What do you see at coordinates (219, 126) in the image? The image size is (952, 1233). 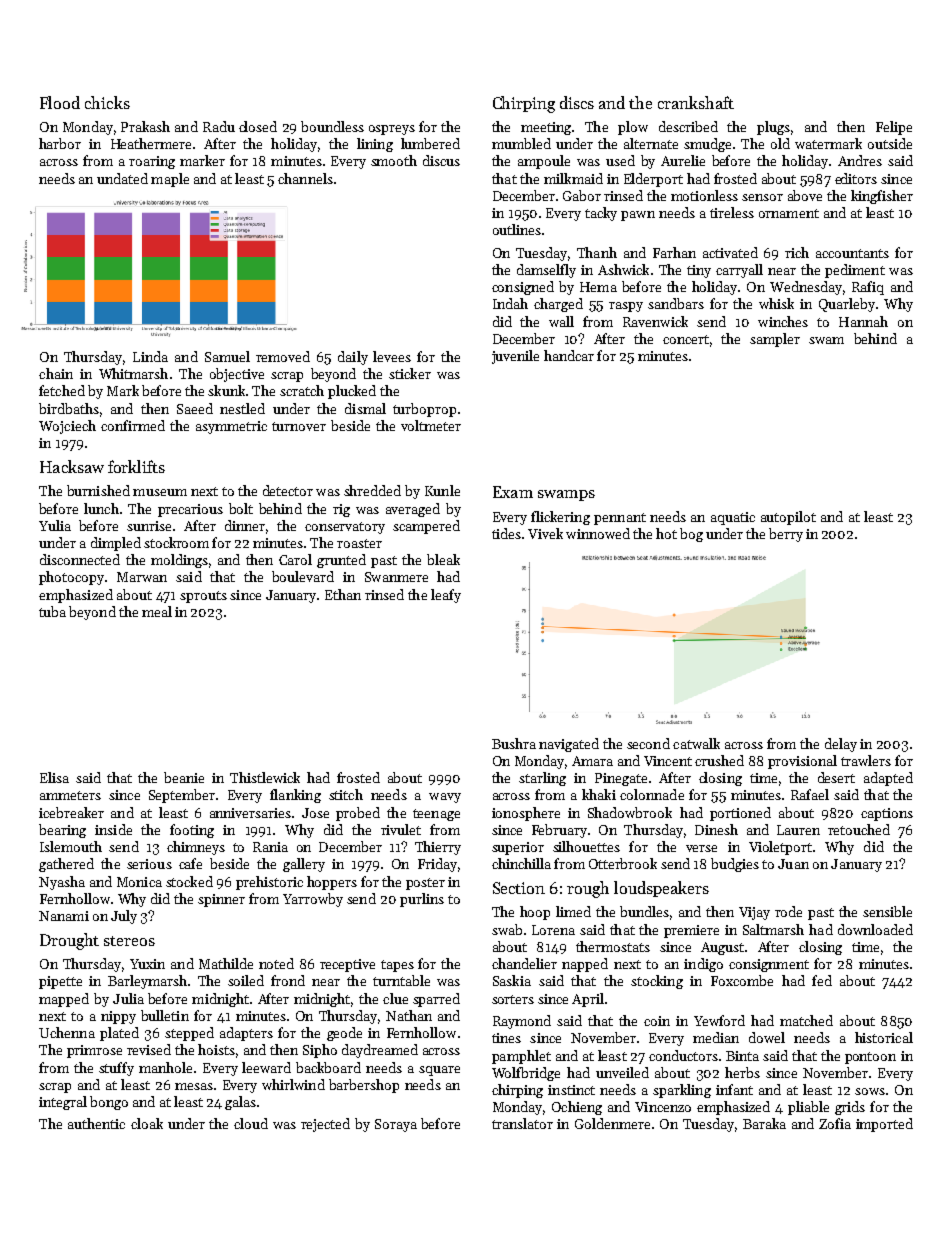 I see `Radu` at bounding box center [219, 126].
